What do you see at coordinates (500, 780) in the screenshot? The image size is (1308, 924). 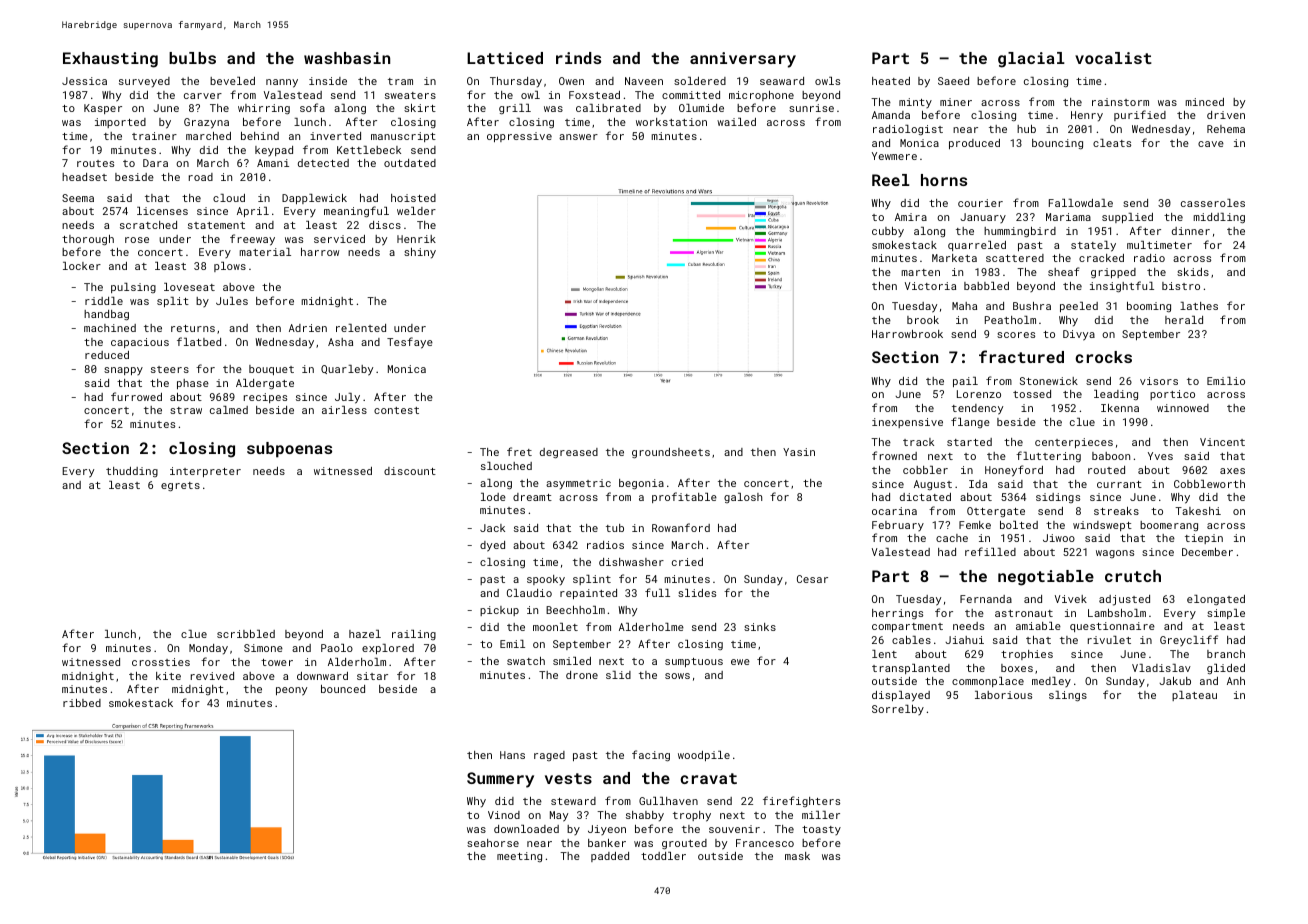 I see `Summery` at bounding box center [500, 780].
